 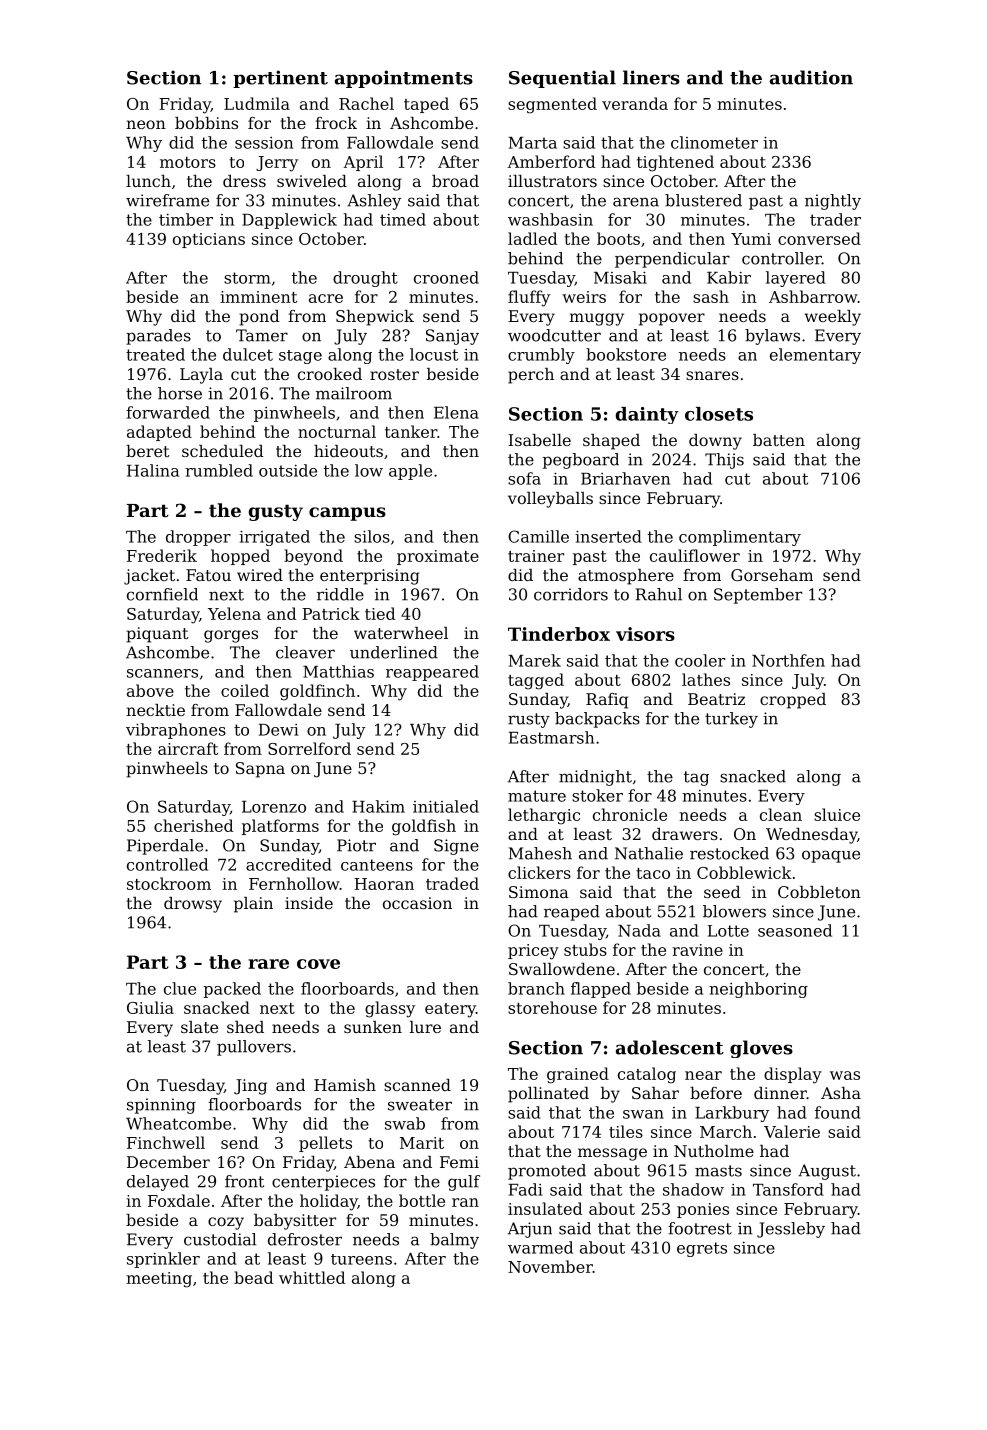 I want to click on Ashbarrow, so click(x=813, y=296).
